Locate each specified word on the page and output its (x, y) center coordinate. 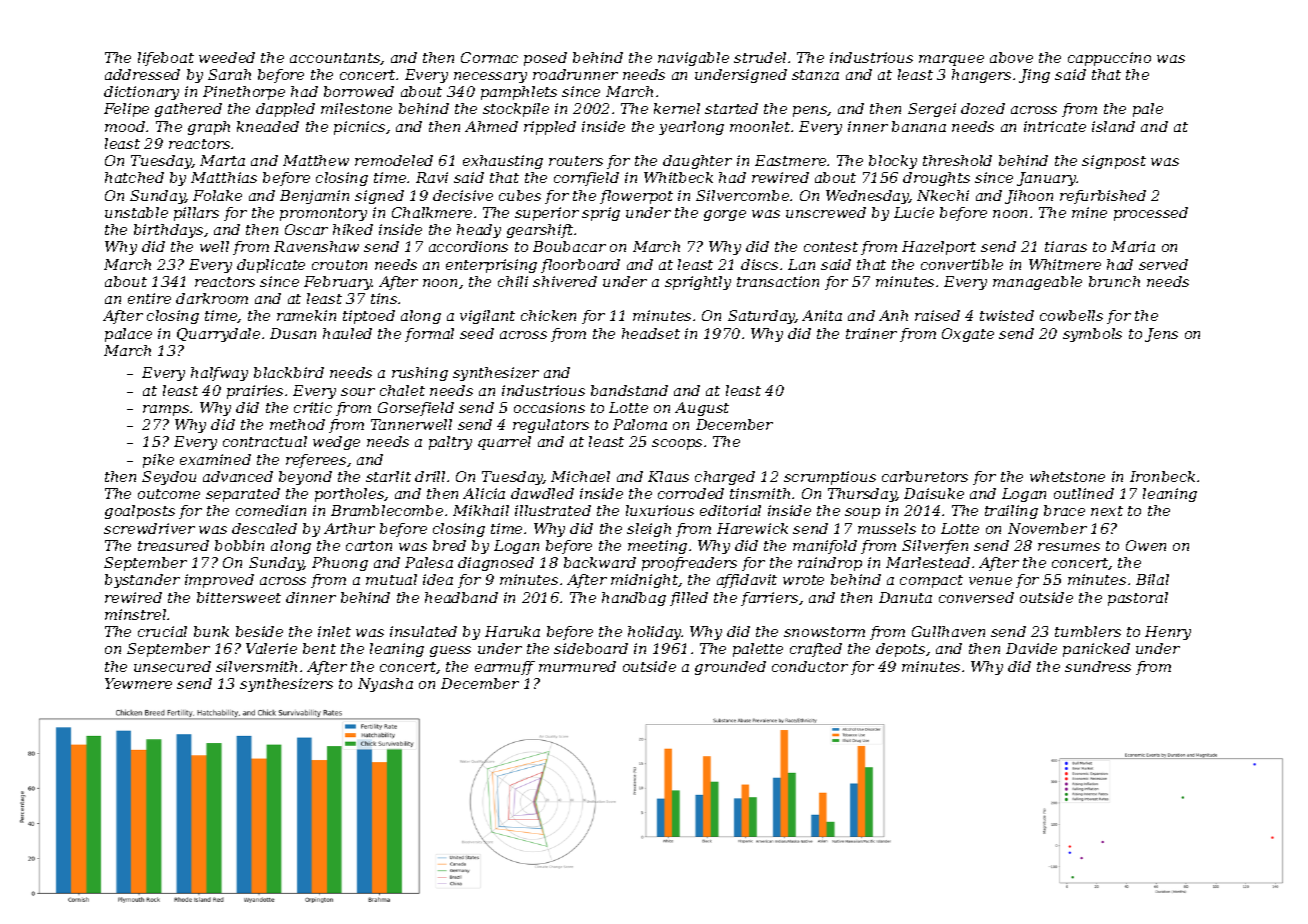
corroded (691, 493)
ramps (166, 410)
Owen (1146, 545)
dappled (285, 110)
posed (545, 59)
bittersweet (239, 597)
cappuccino (1109, 59)
